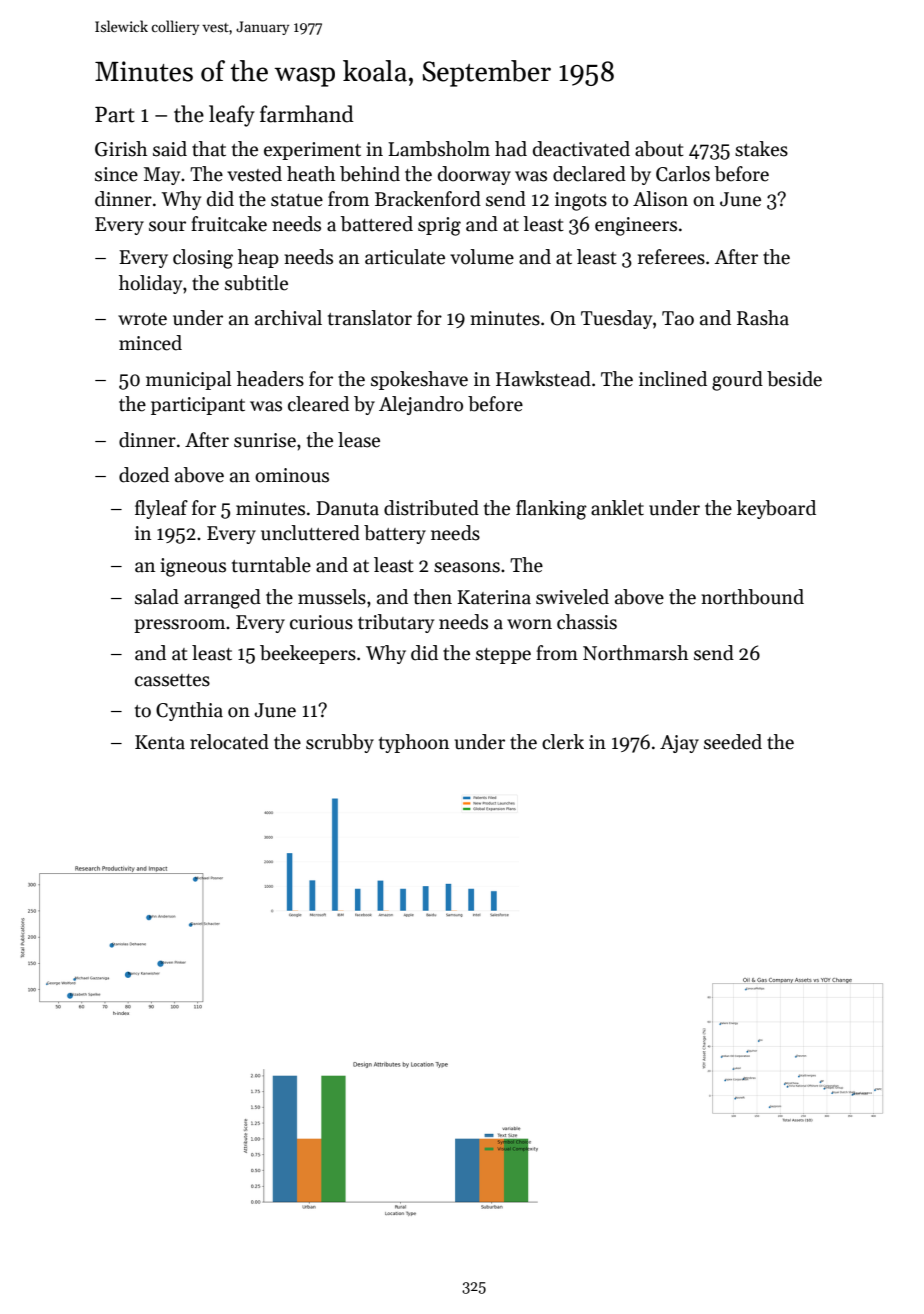 The width and height of the page is (924, 1314). What do you see at coordinates (229, 224) in the page?
I see `fruitcake` at bounding box center [229, 224].
